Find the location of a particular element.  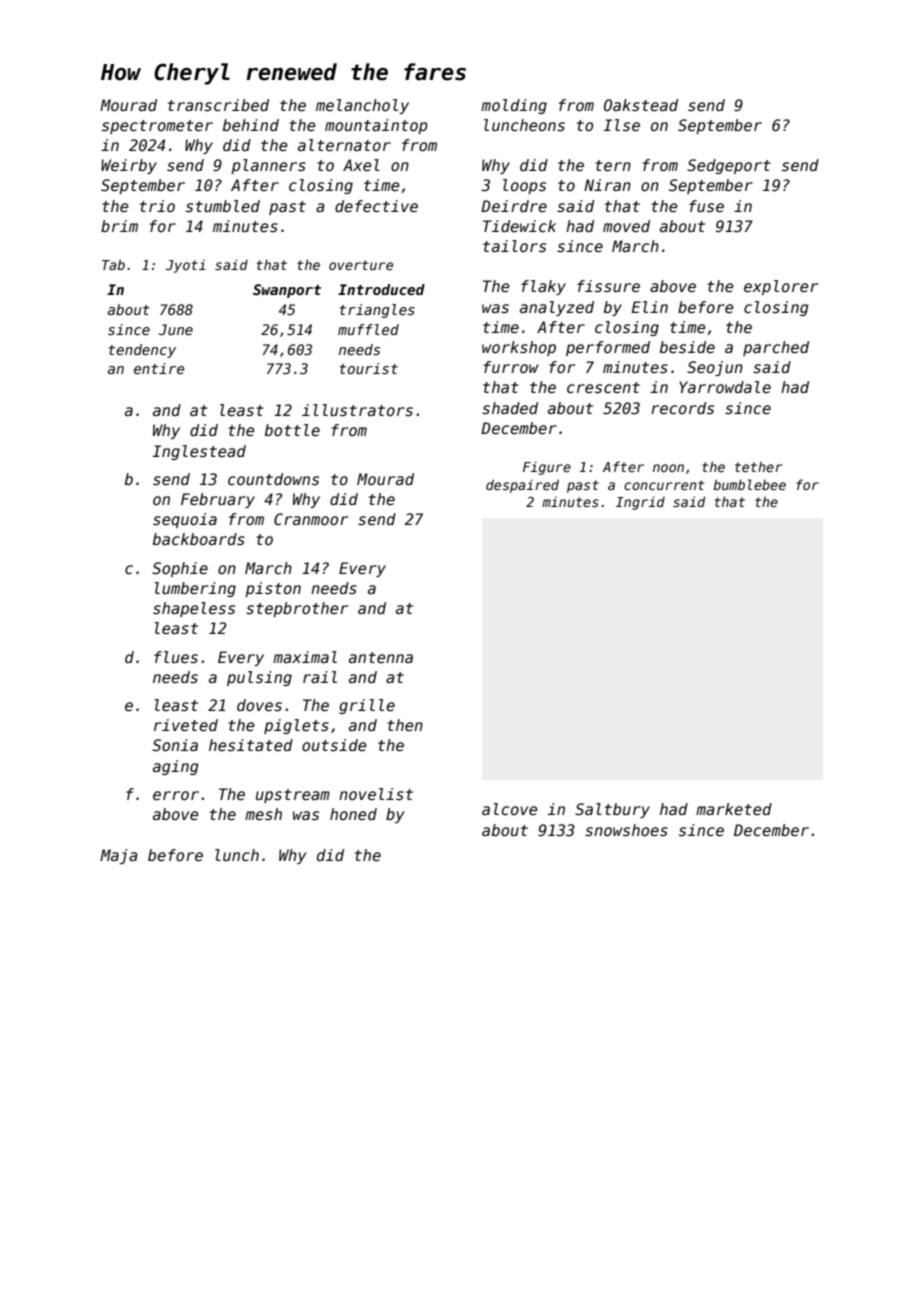

molding is located at coordinates (514, 106).
